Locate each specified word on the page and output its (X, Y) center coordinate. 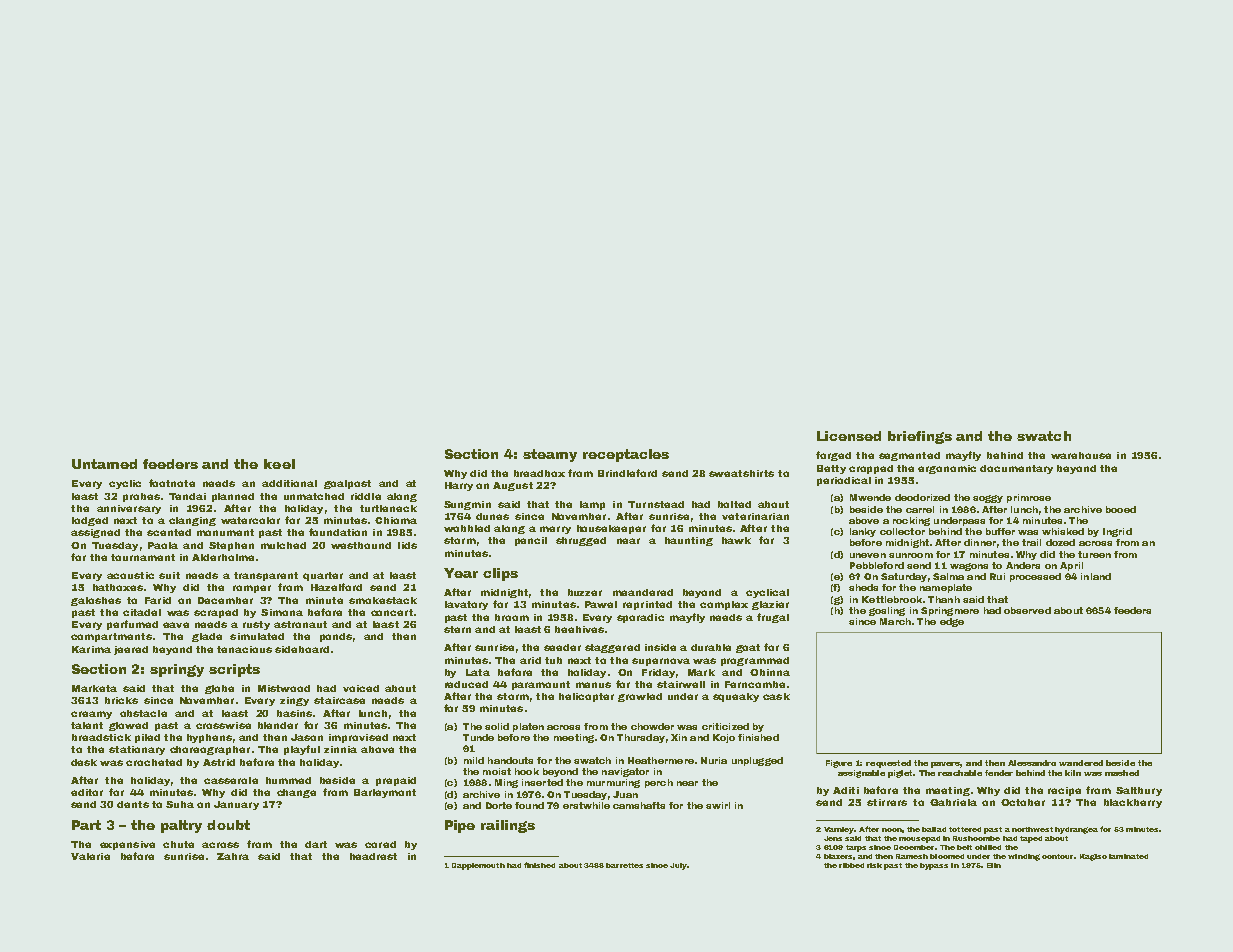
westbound (361, 545)
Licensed (849, 436)
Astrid (219, 762)
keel (279, 464)
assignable (861, 774)
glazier (770, 605)
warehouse (1081, 455)
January (236, 805)
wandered (1081, 763)
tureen (1094, 554)
